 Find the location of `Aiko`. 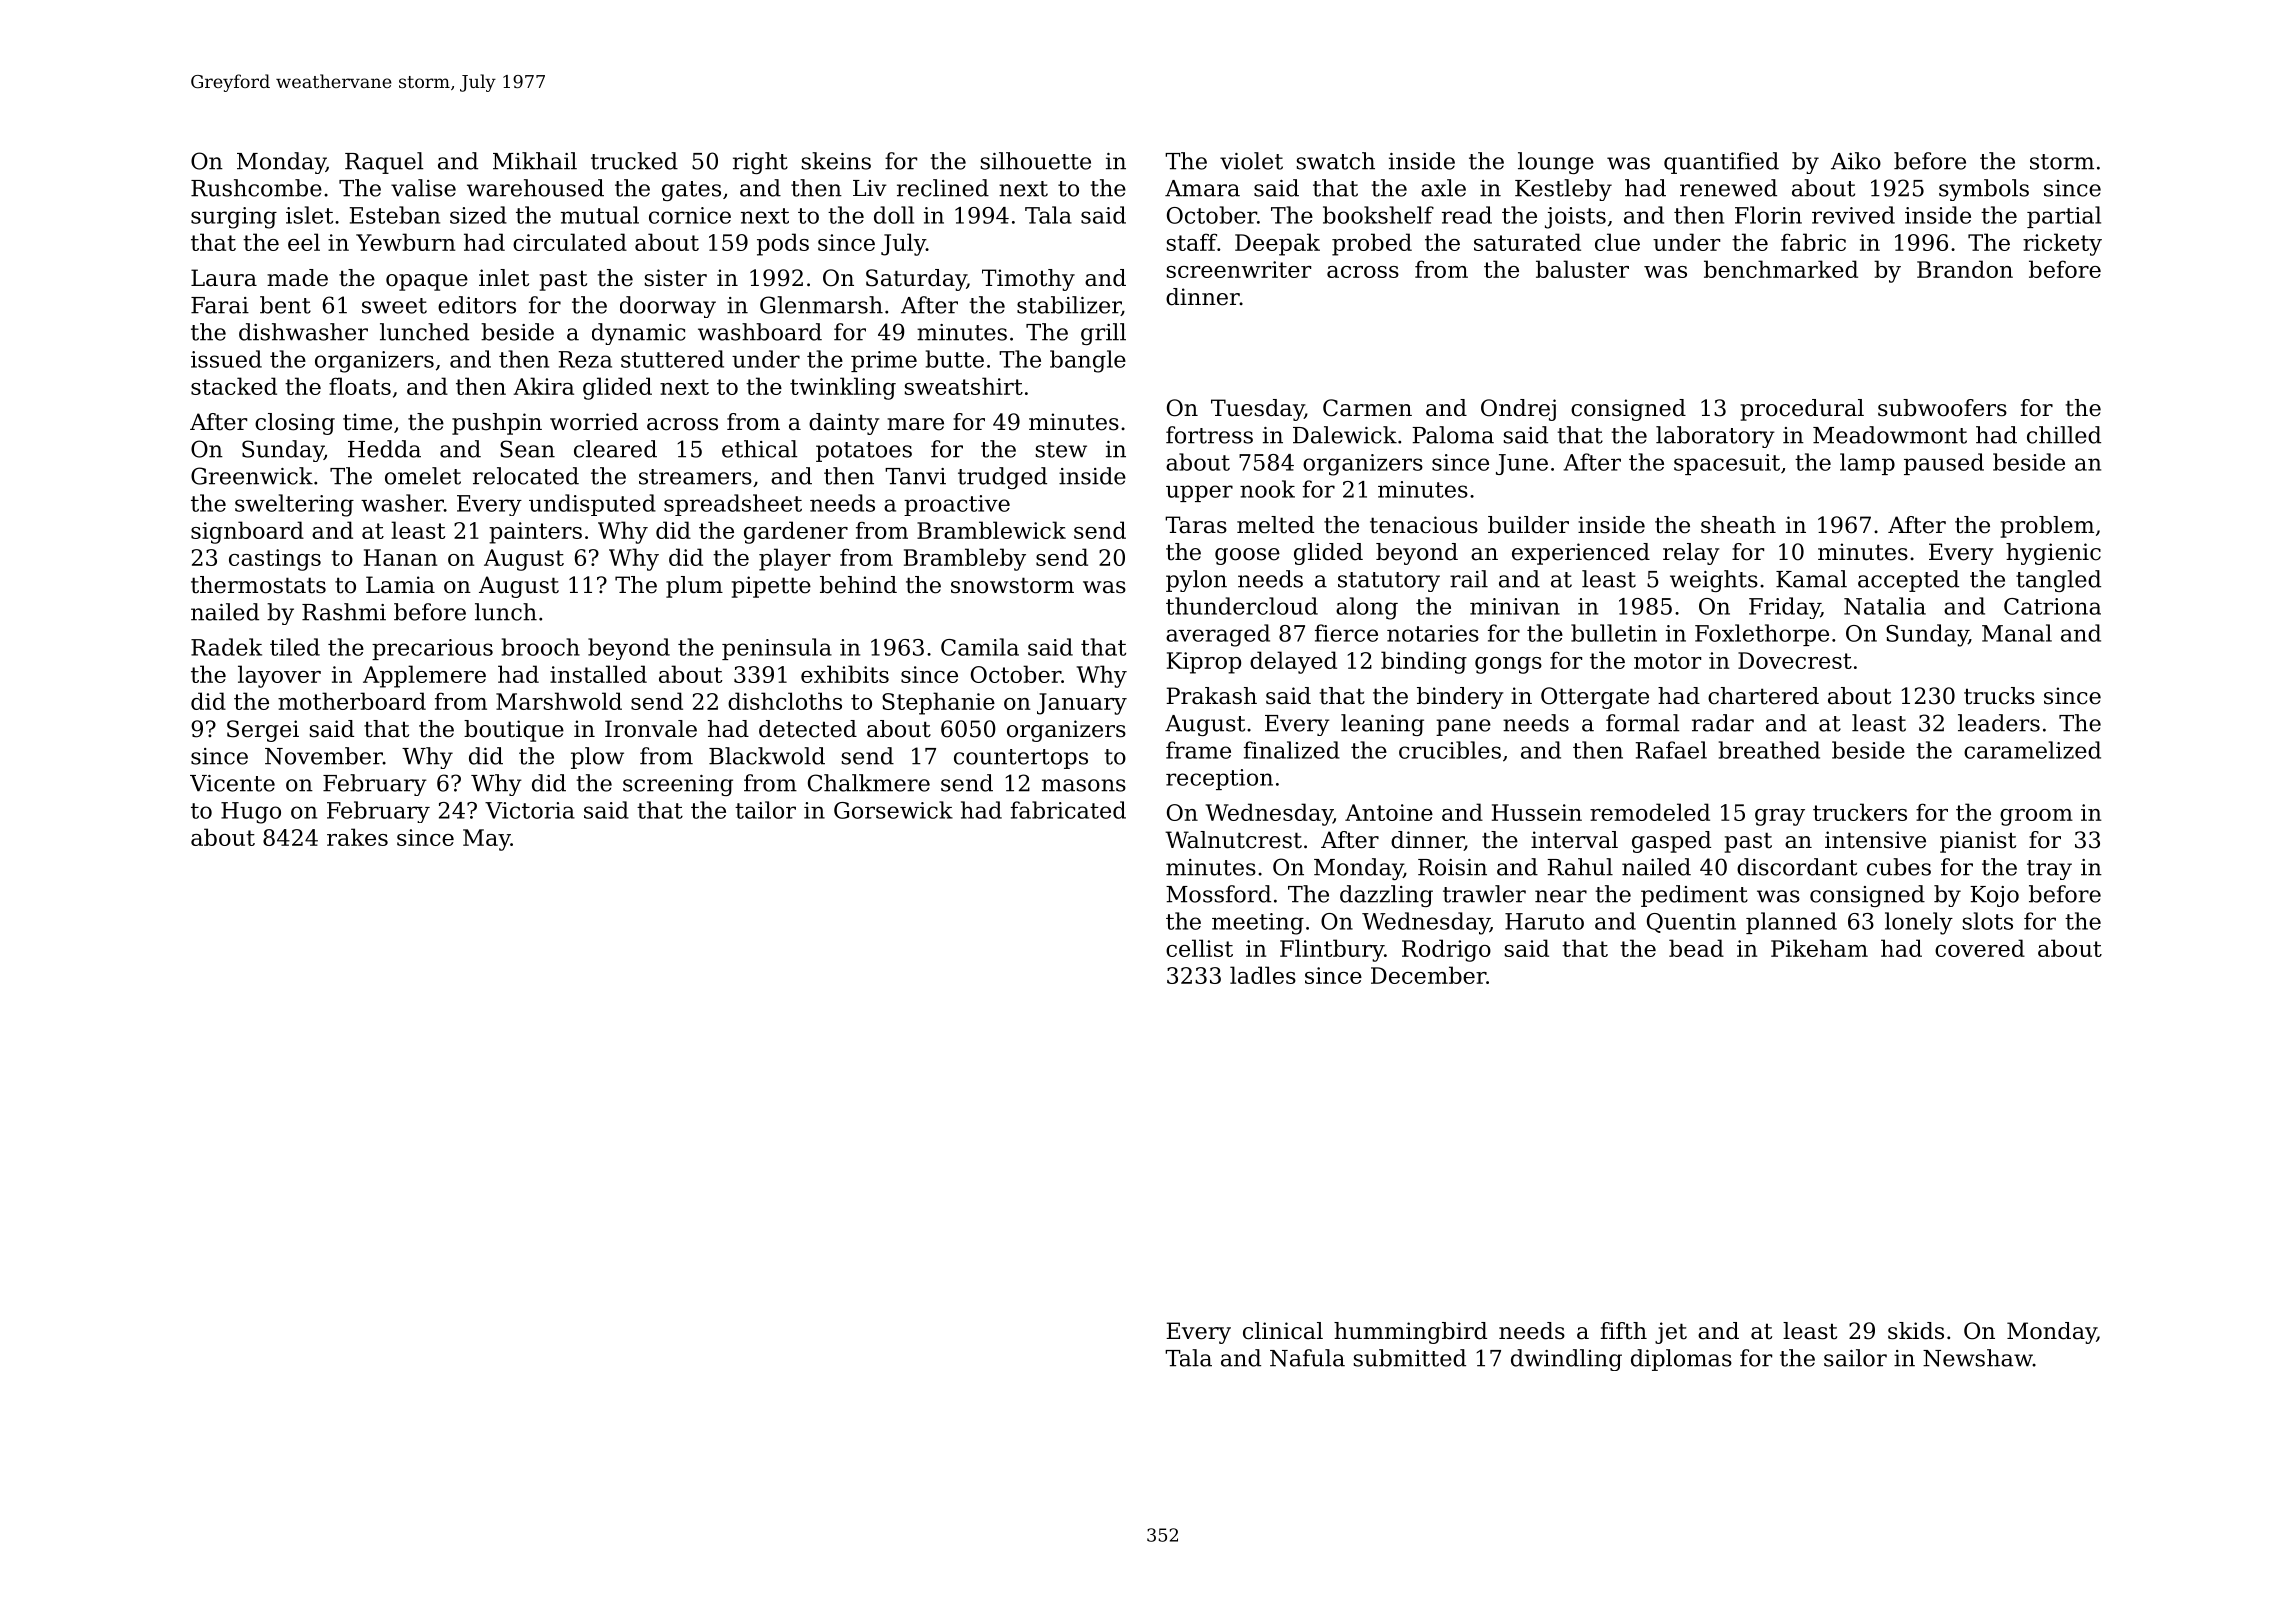

Aiko is located at coordinates (1856, 161).
